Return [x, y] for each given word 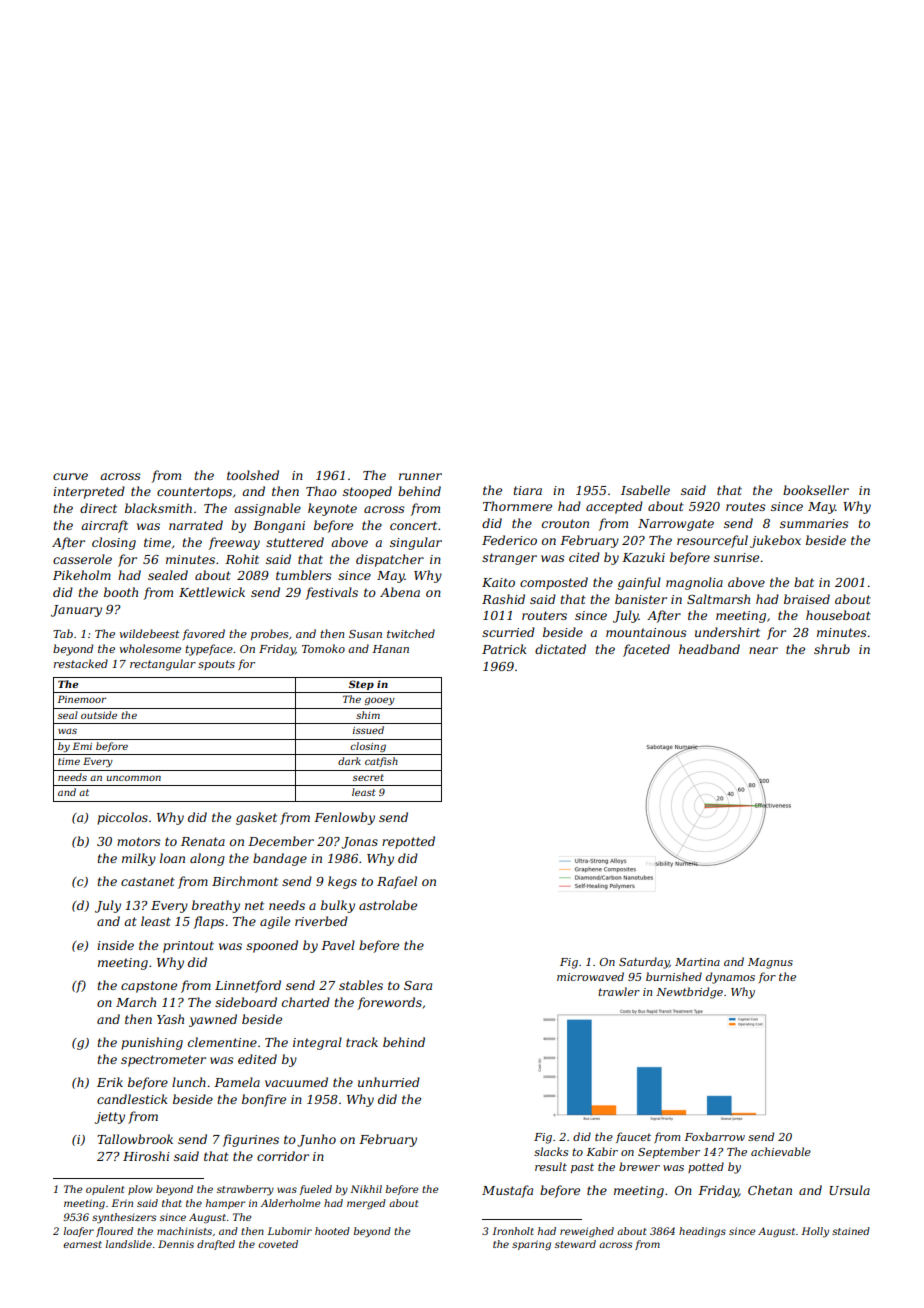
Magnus [770, 963]
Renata [203, 841]
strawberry [245, 1190]
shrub [832, 649]
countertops [194, 493]
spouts [216, 665]
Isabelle [645, 490]
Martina [697, 962]
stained [851, 1231]
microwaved [590, 976]
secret [368, 777]
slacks [551, 1151]
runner [420, 476]
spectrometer [163, 1061]
